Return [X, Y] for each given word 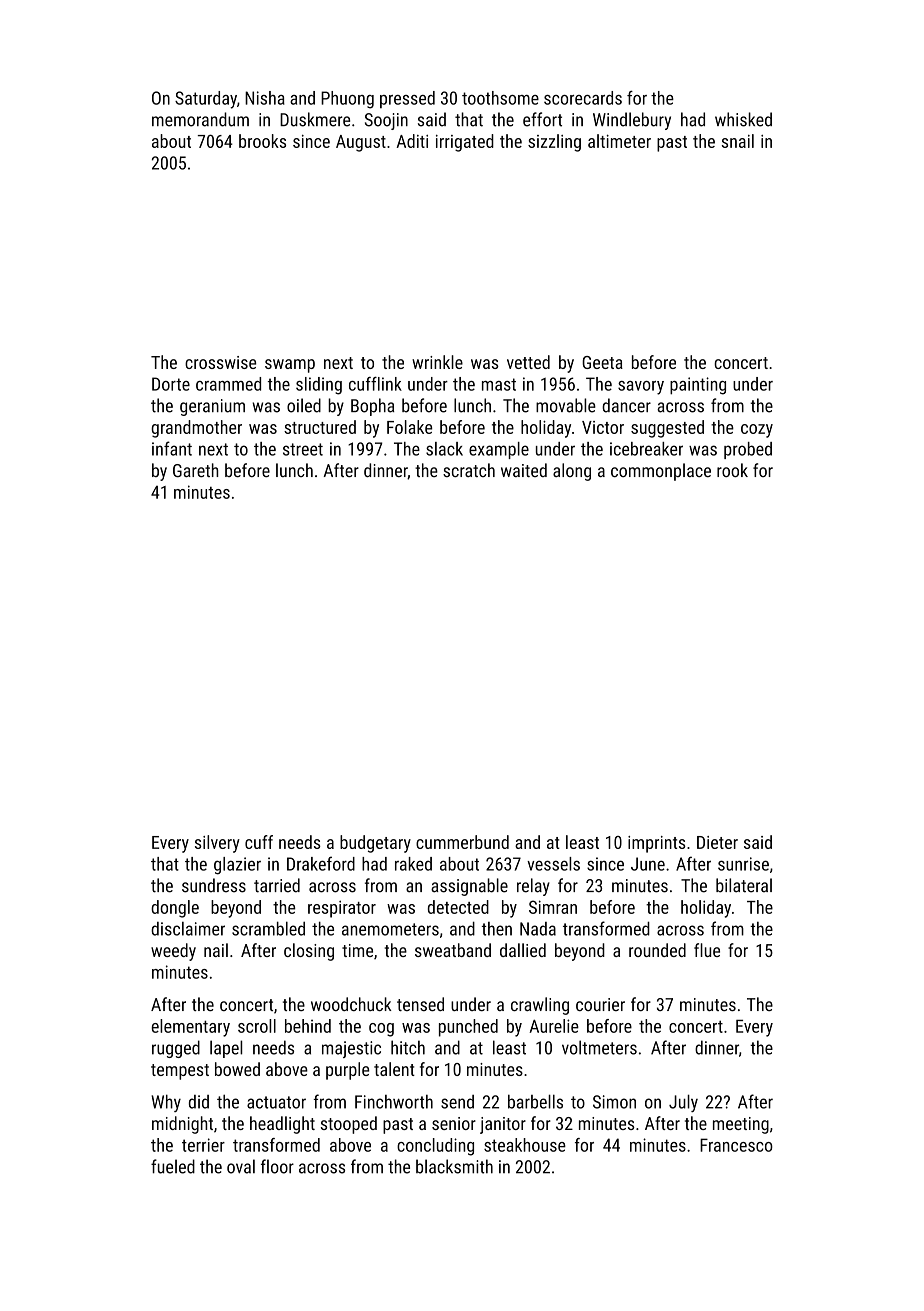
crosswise [220, 362]
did [199, 1102]
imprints [657, 844]
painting [698, 386]
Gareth [195, 470]
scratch [469, 470]
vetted [528, 362]
